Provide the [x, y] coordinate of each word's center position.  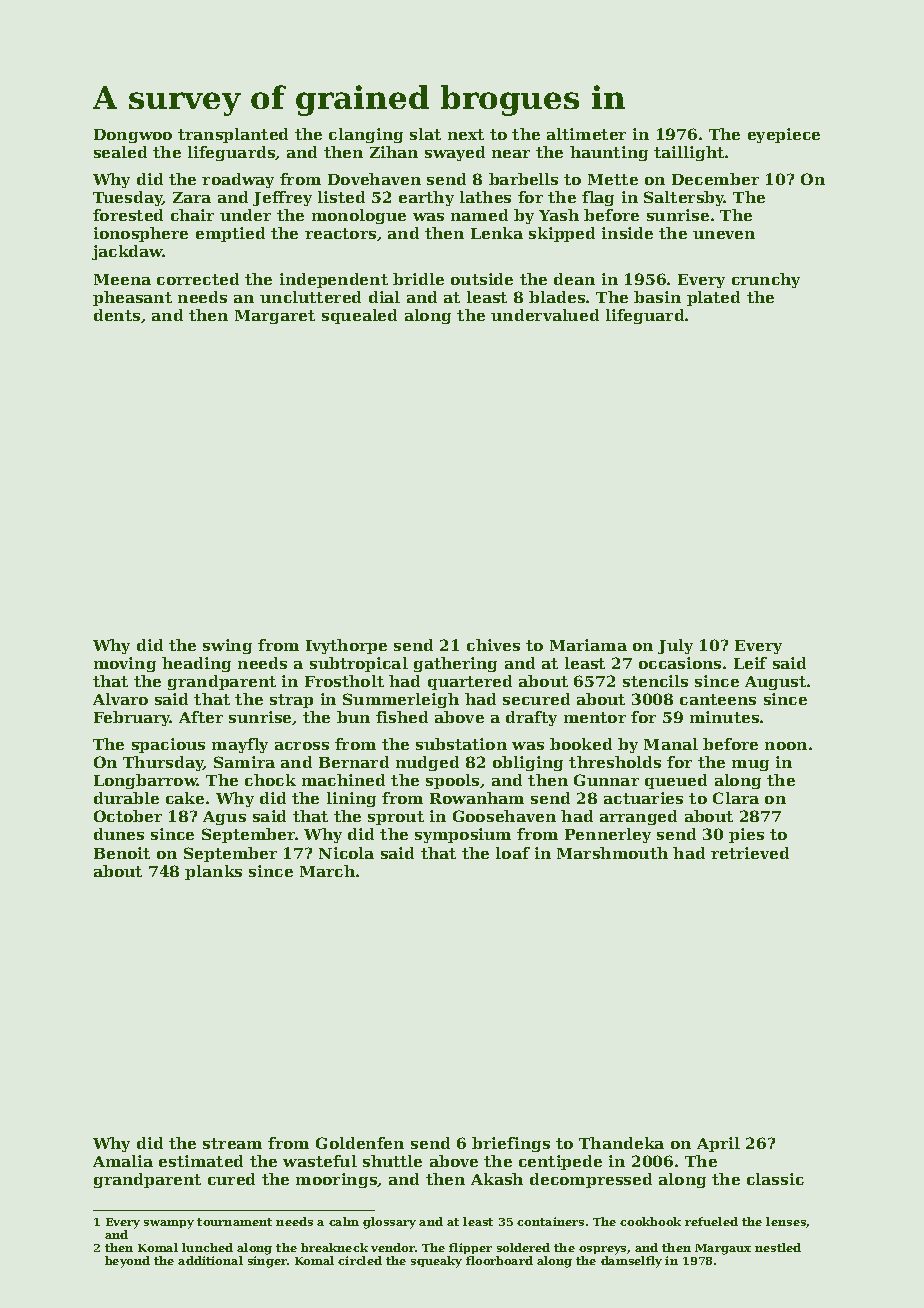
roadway [238, 180]
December [715, 179]
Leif [750, 663]
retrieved [750, 853]
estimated [201, 1161]
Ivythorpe [346, 646]
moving [125, 664]
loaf [513, 853]
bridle [418, 279]
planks [213, 872]
